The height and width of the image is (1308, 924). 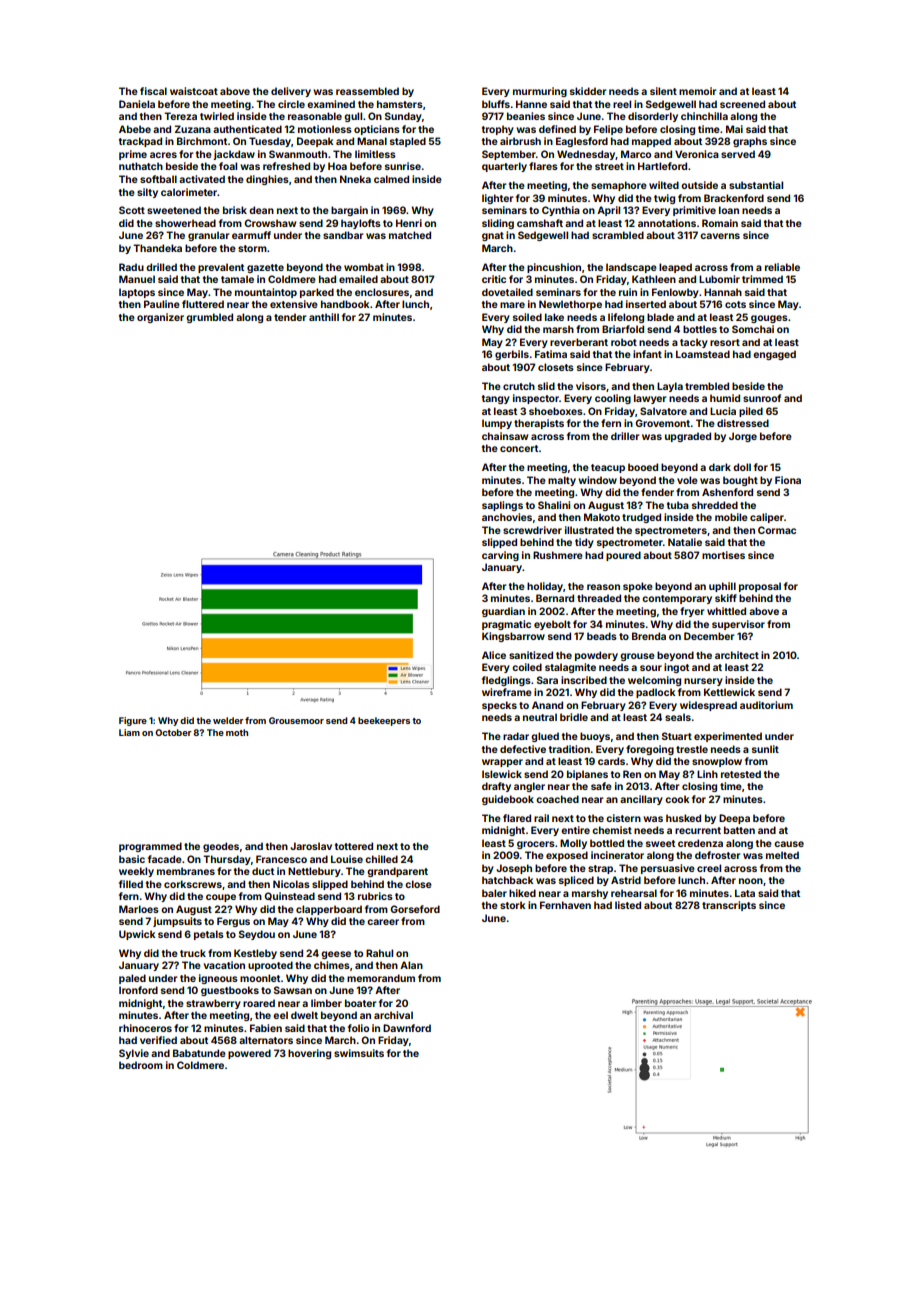 I want to click on saplings, so click(x=502, y=506).
